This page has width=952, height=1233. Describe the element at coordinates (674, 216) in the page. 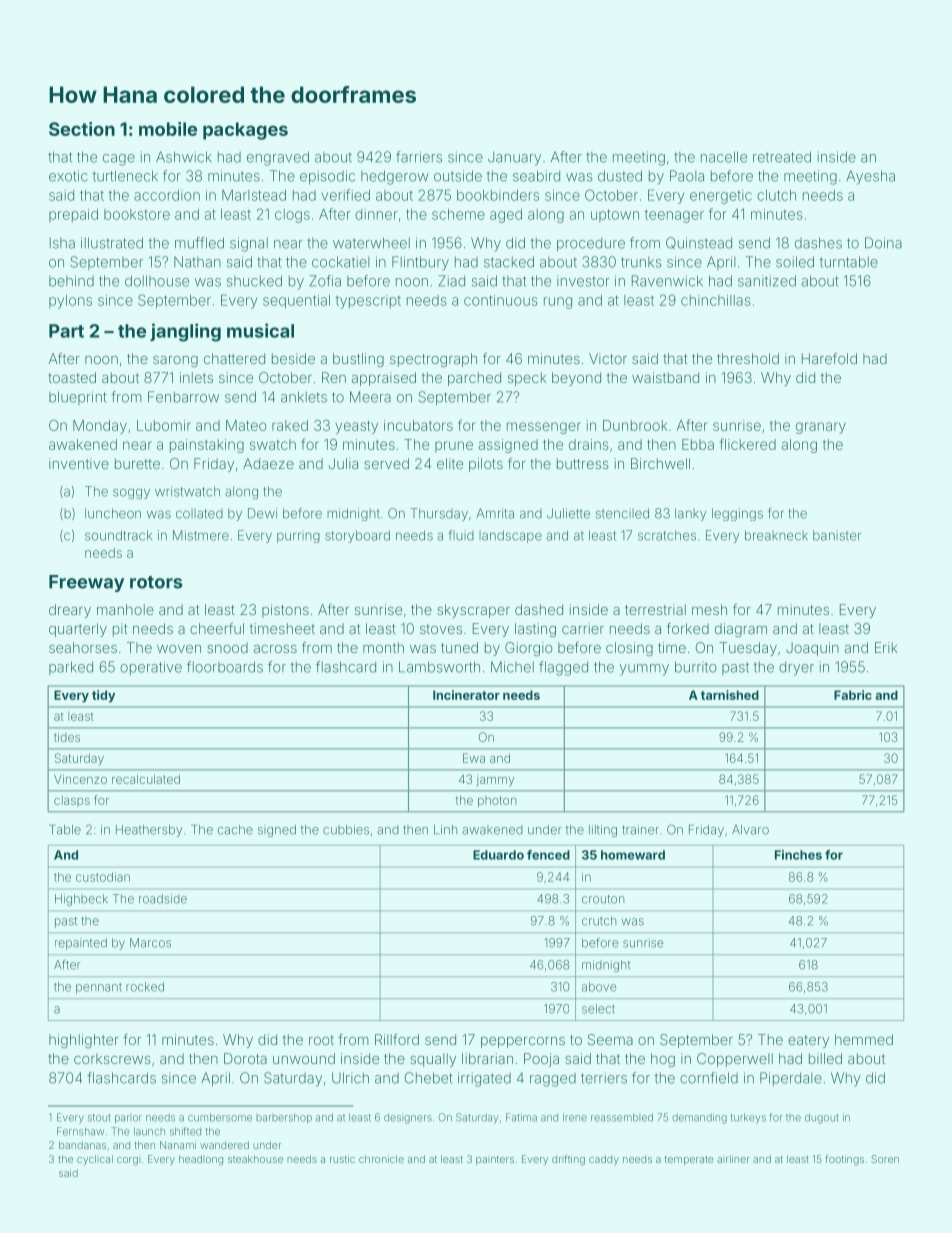

I see `teenager` at that location.
